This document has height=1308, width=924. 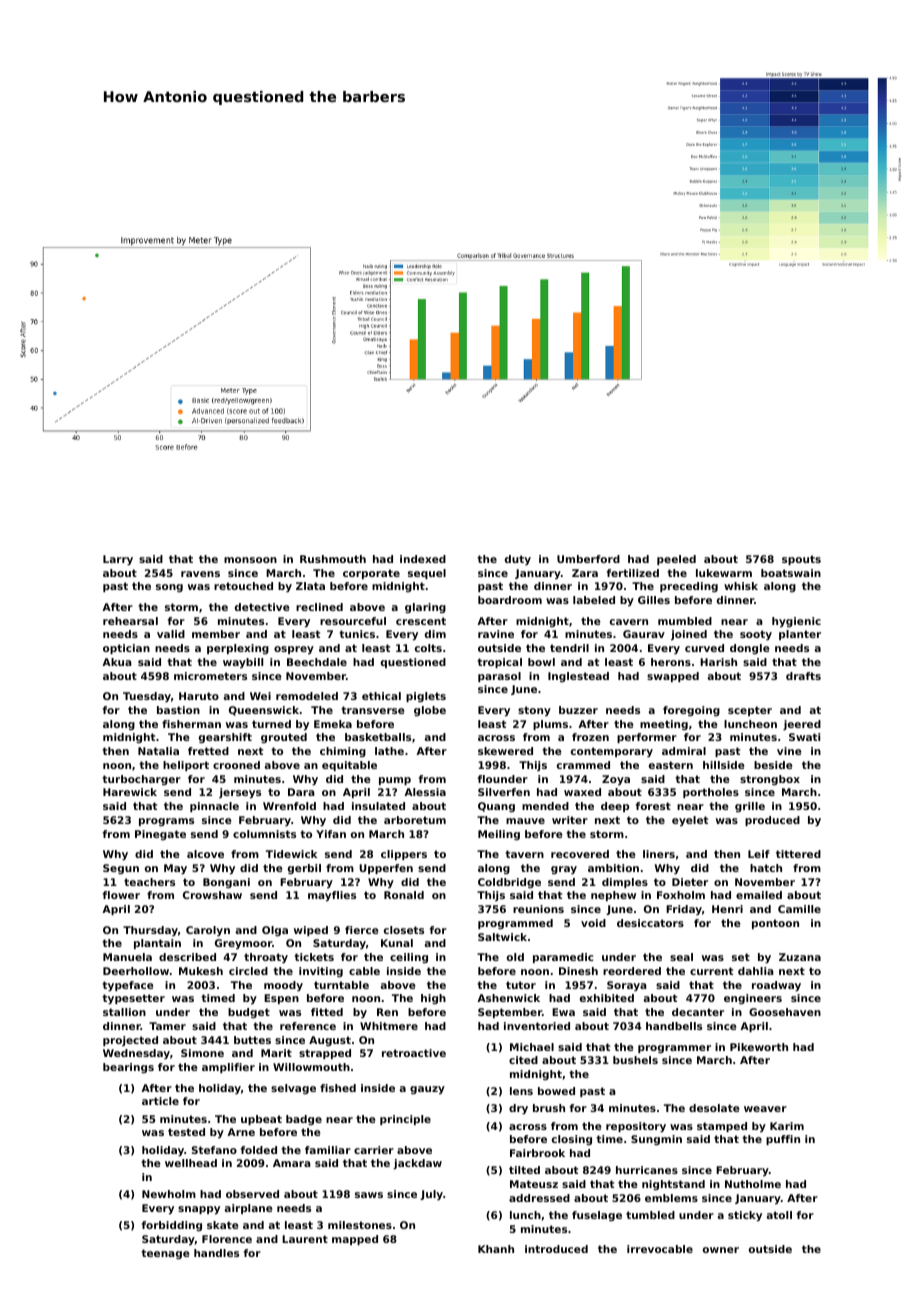 What do you see at coordinates (518, 1109) in the document?
I see `dry` at bounding box center [518, 1109].
